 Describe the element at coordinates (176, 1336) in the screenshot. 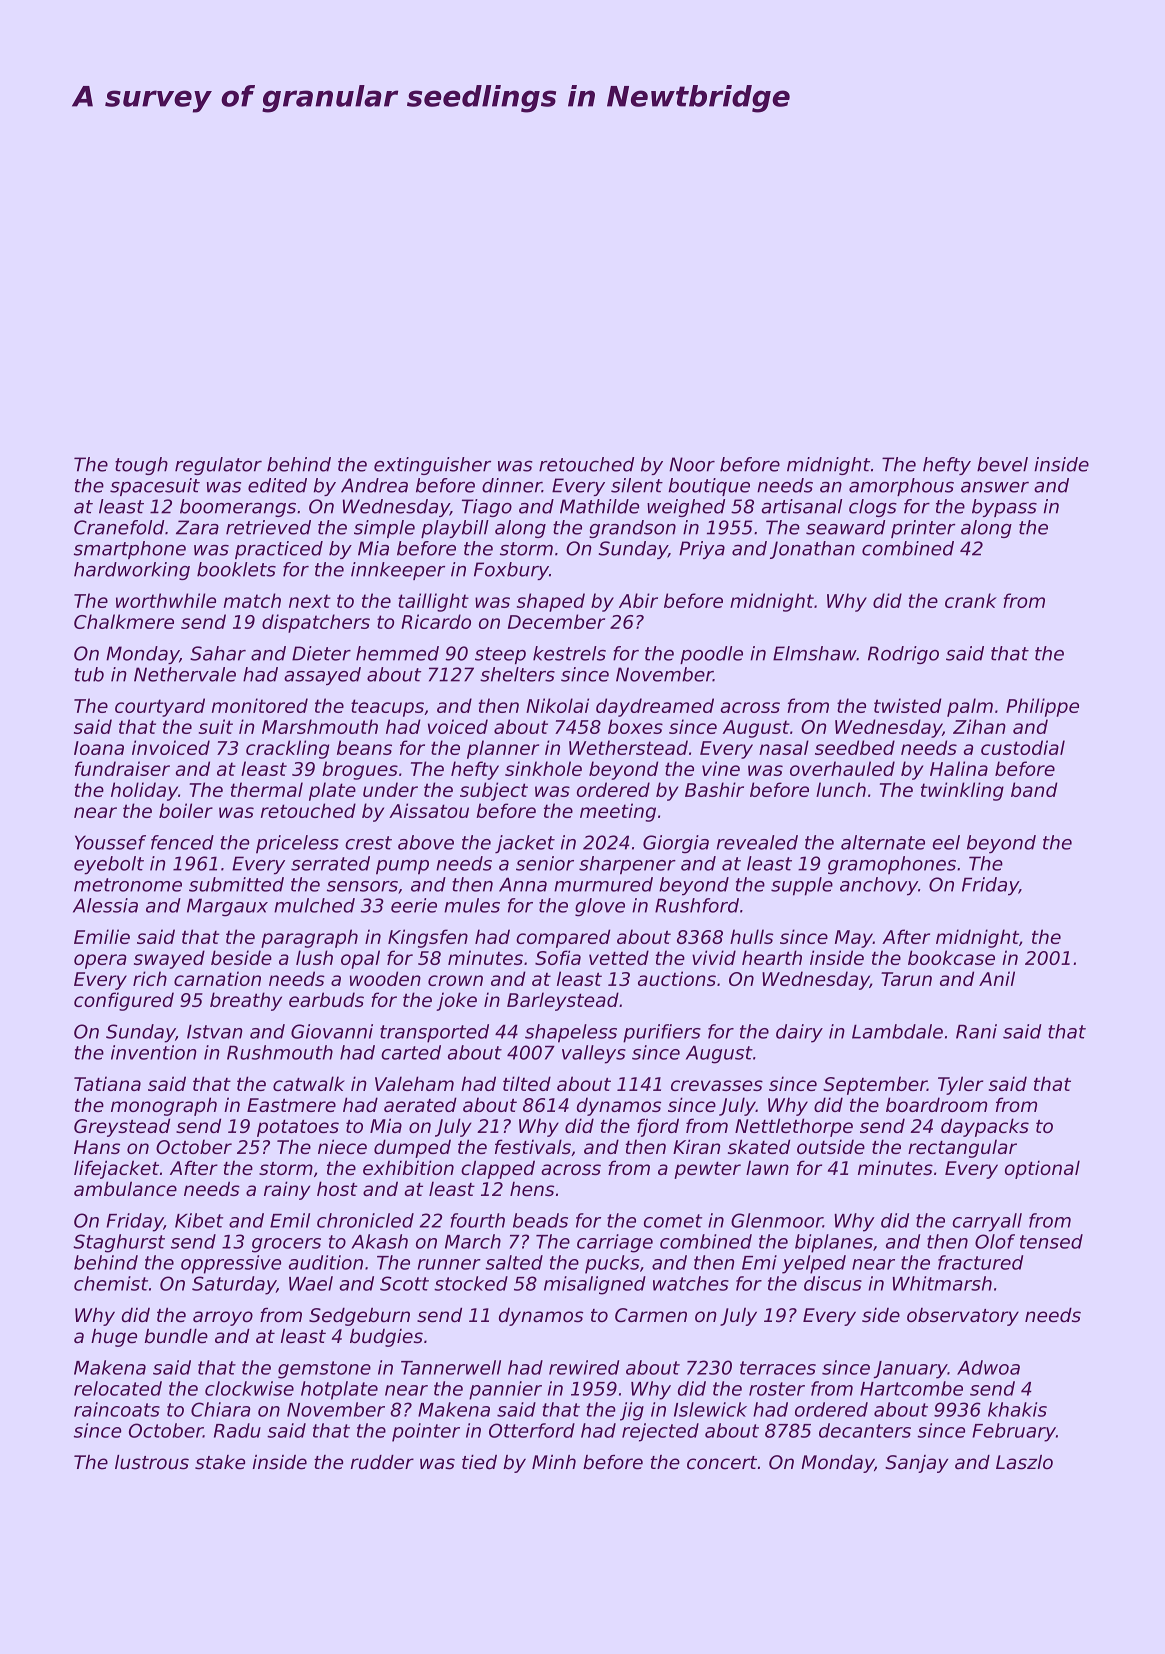

I see `bundle` at that location.
